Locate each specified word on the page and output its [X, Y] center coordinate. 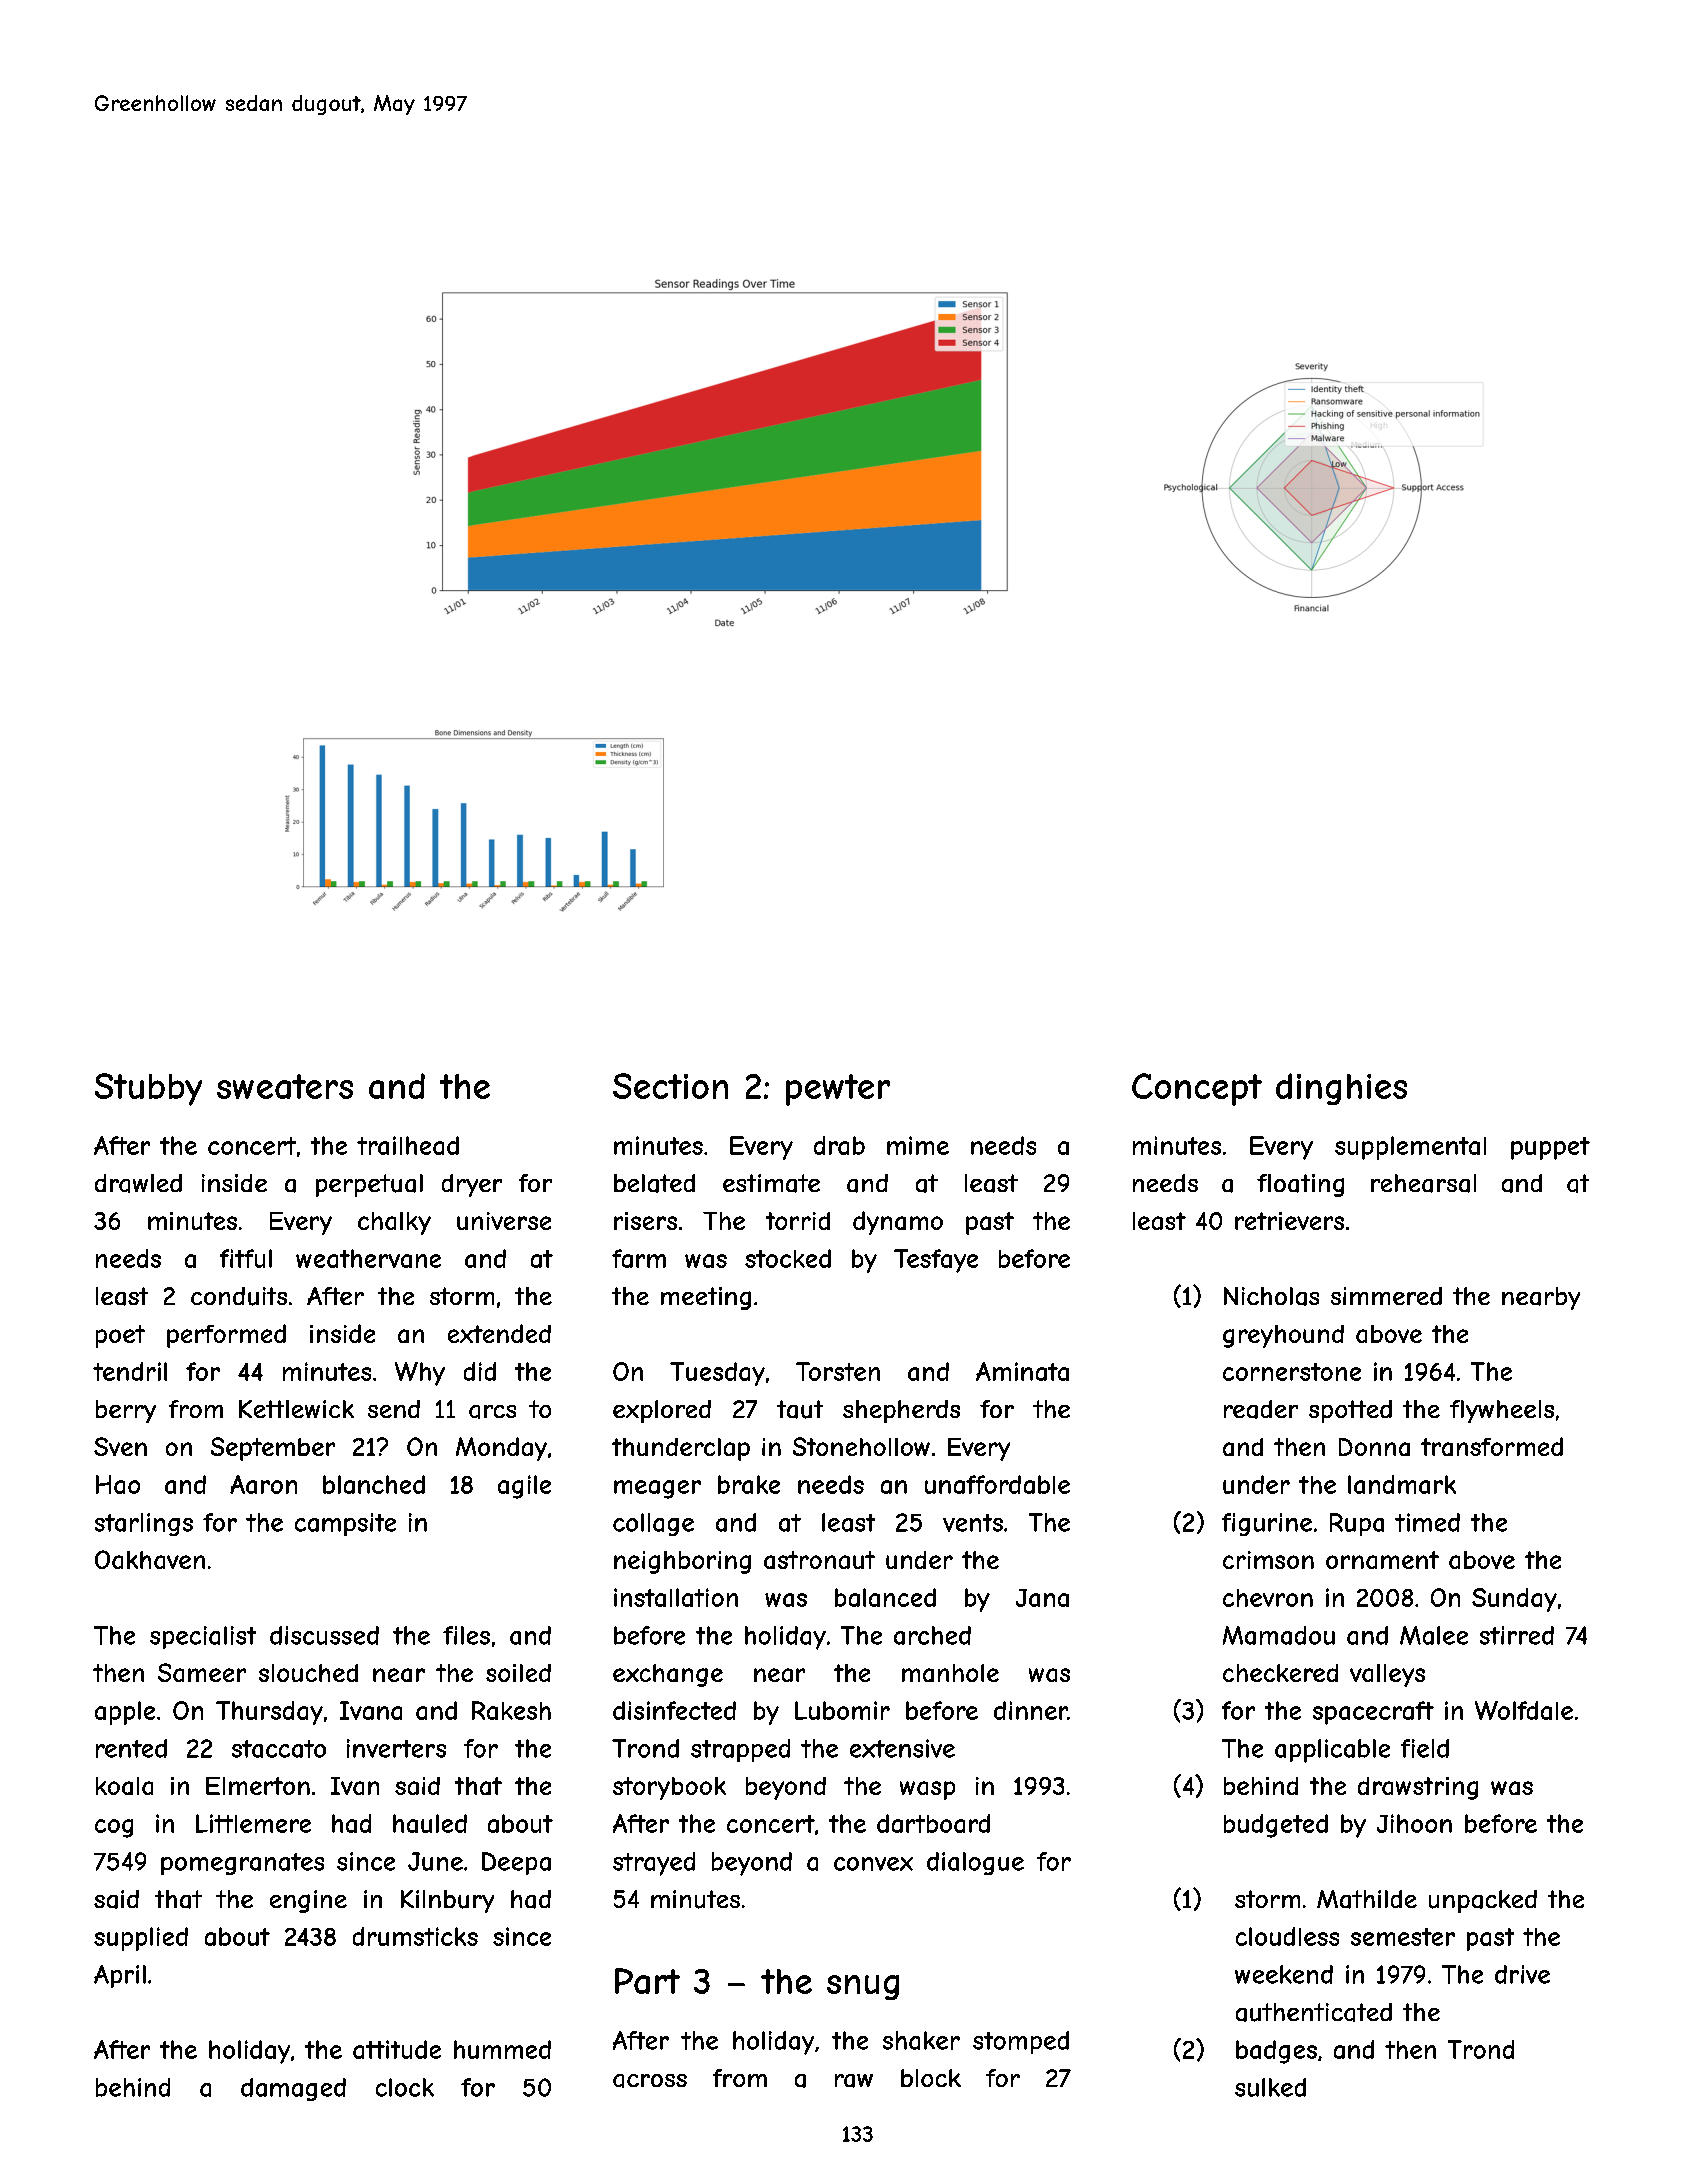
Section [670, 1086]
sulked [1270, 2087]
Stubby [148, 1089]
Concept [1197, 1089]
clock [405, 2087]
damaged [293, 2089]
